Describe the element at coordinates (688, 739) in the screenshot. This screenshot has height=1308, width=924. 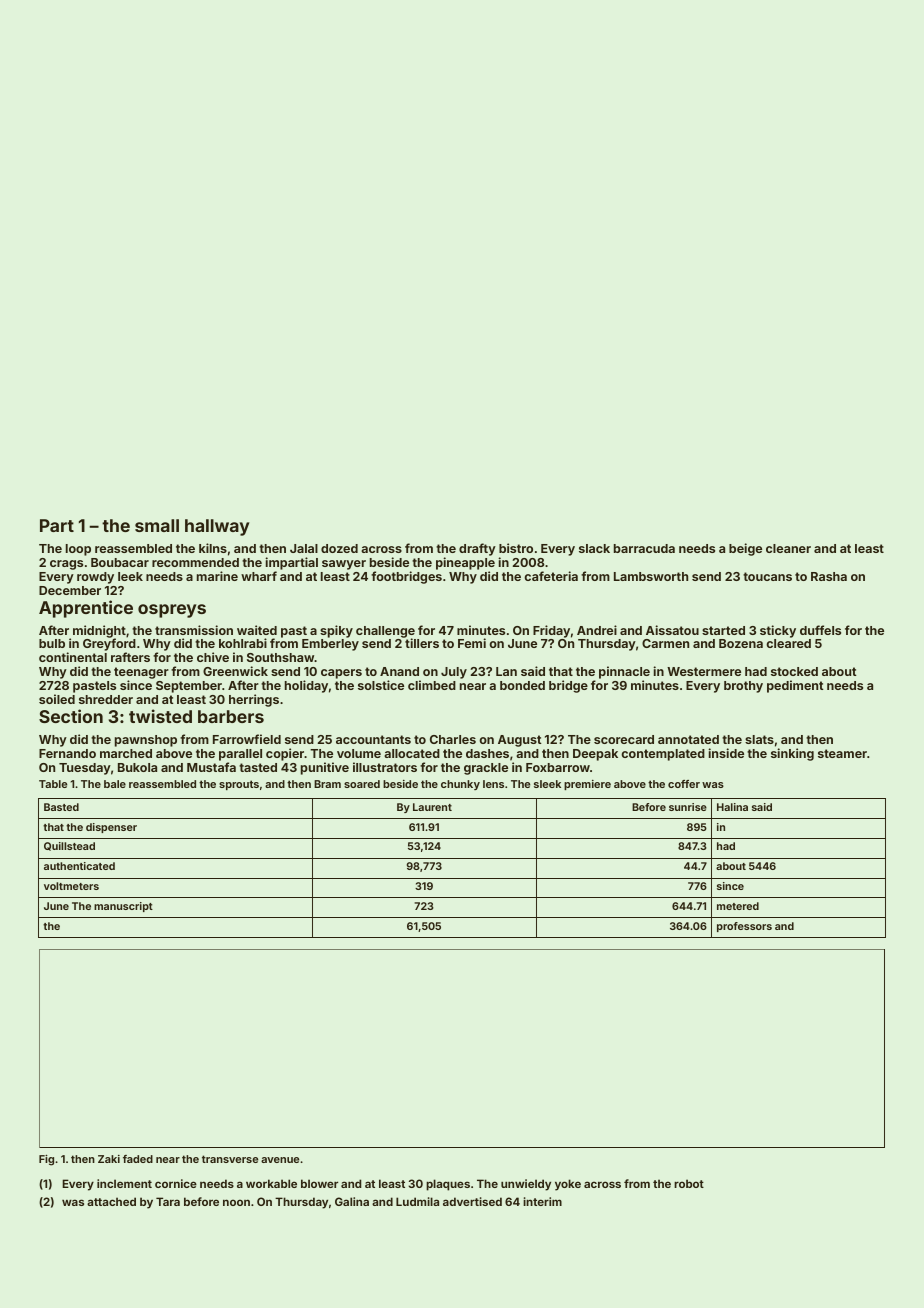
I see `annotated` at that location.
